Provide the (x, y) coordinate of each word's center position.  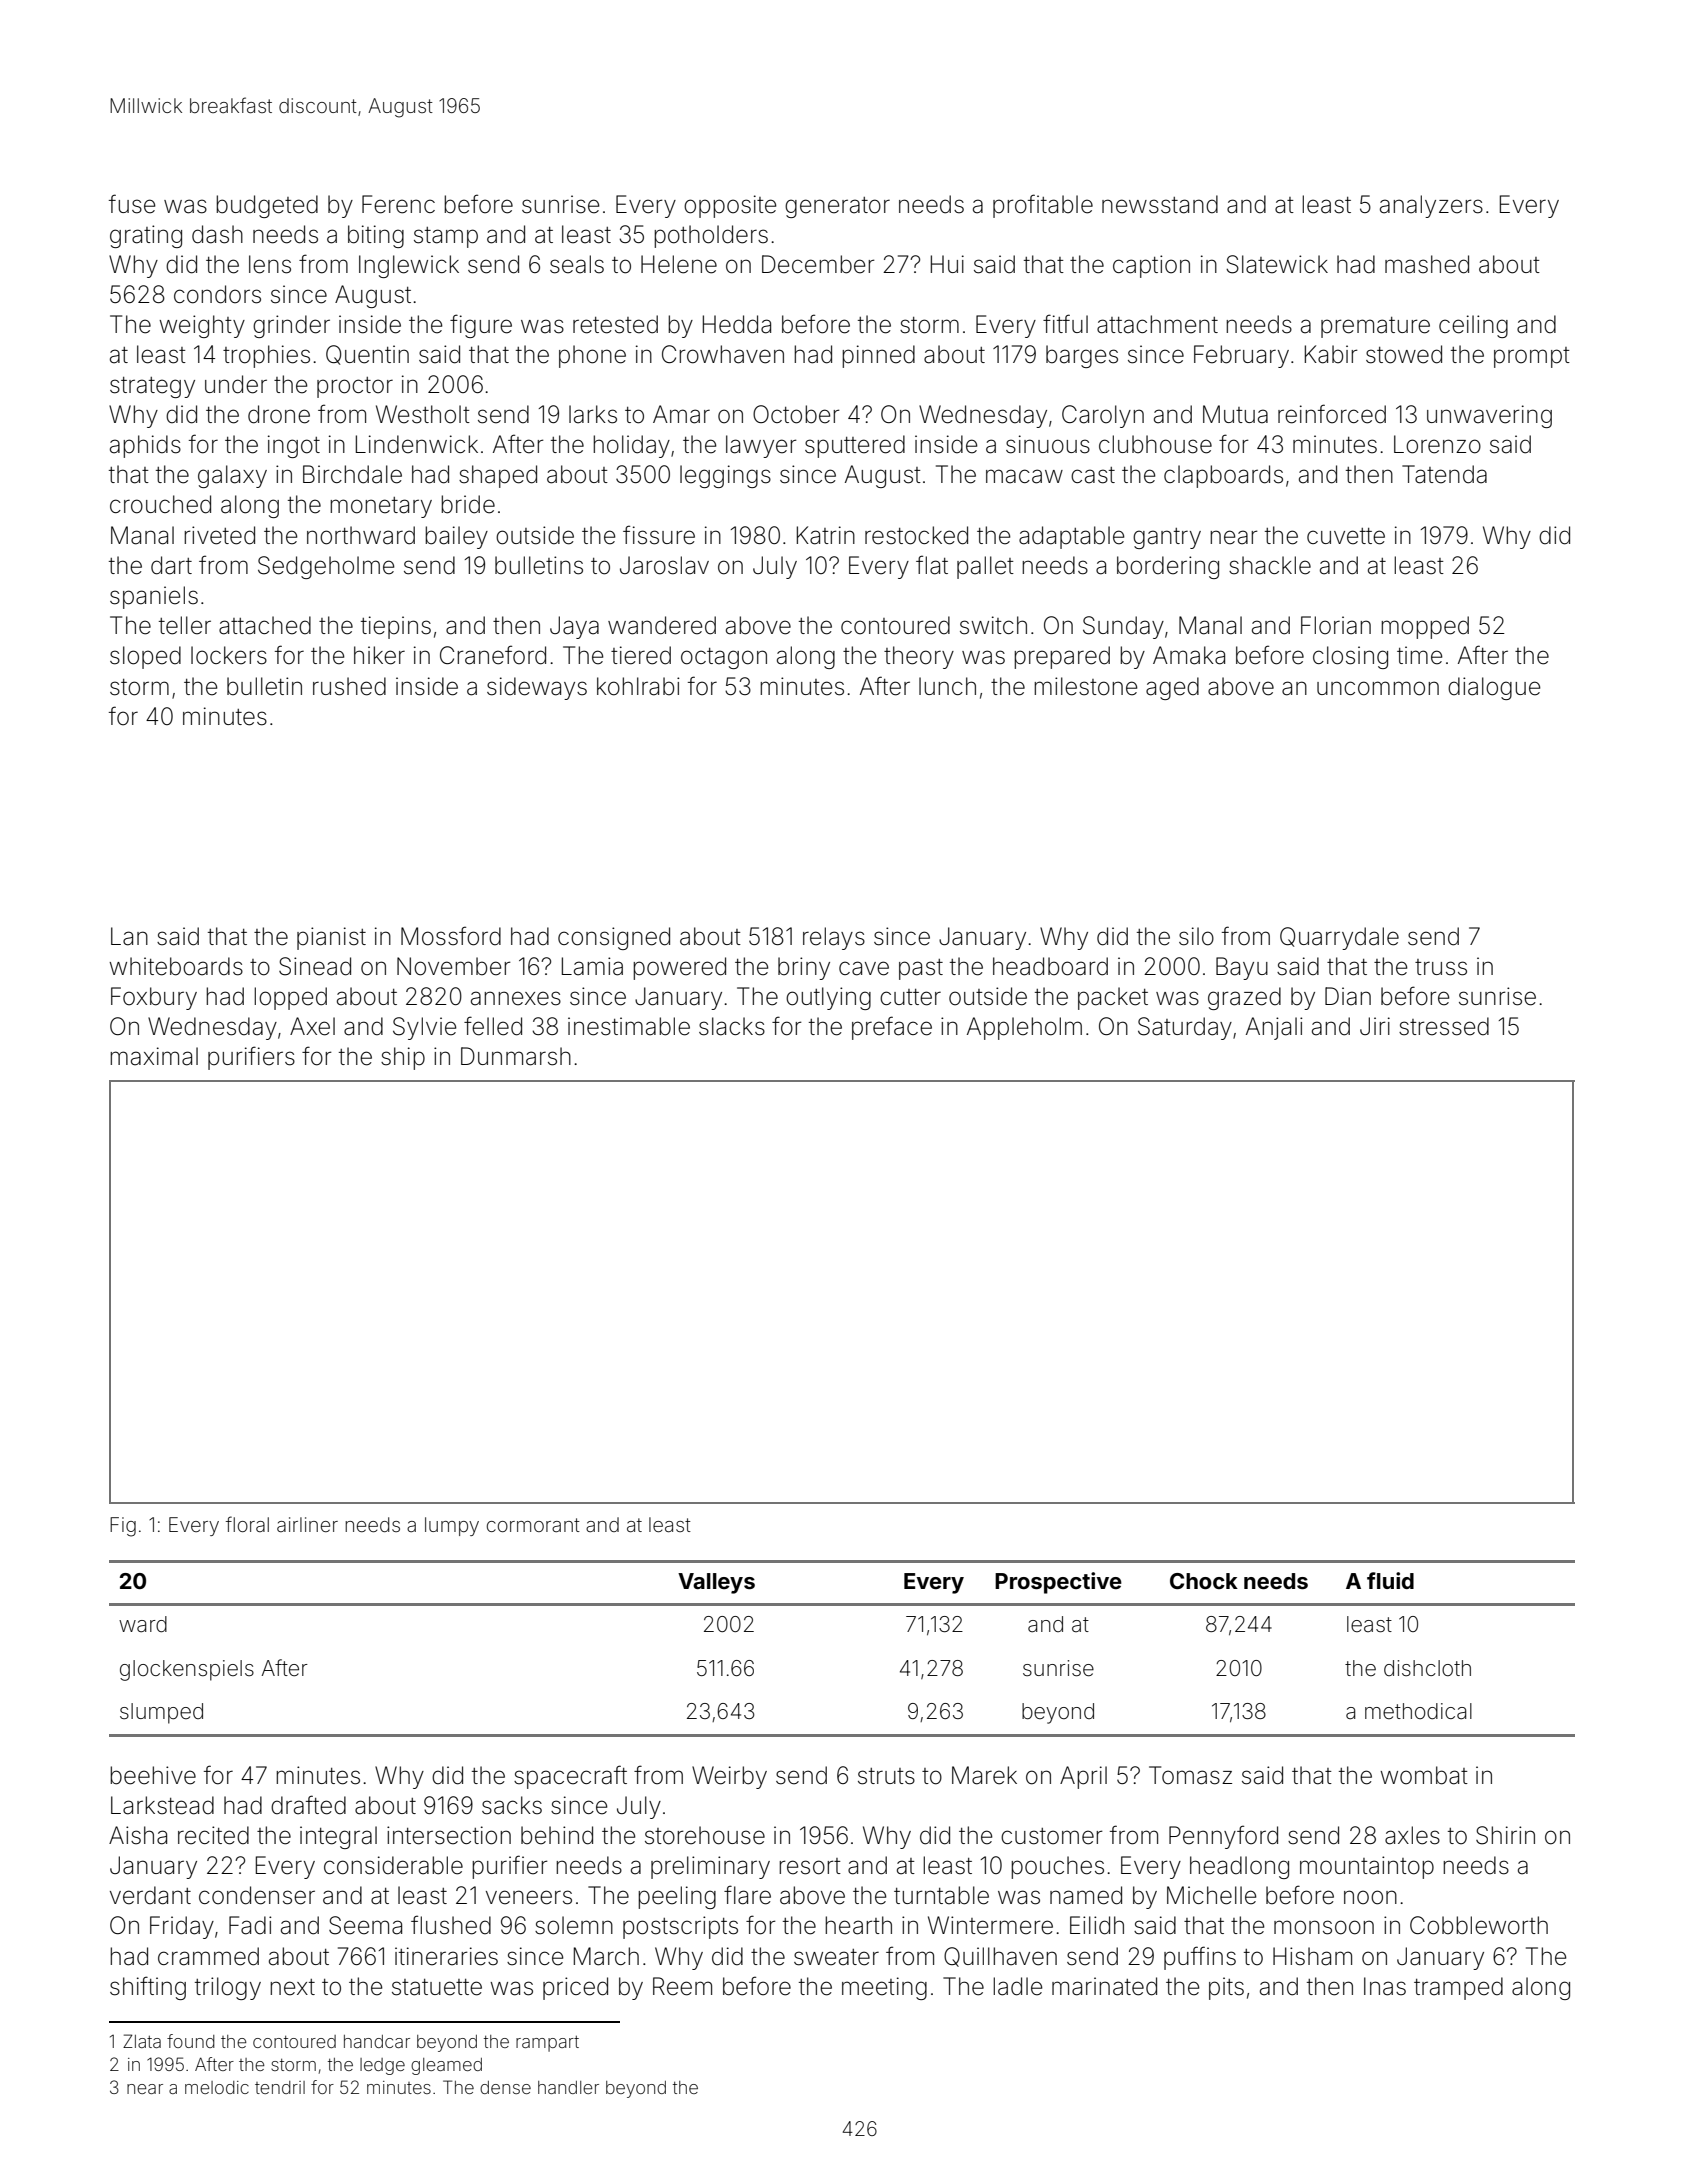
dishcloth (1427, 1668)
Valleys (716, 1583)
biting (376, 236)
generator (837, 207)
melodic (217, 2087)
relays (834, 938)
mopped (1425, 627)
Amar (681, 414)
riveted (219, 535)
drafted (308, 1805)
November (454, 966)
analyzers (1431, 206)
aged (1172, 688)
